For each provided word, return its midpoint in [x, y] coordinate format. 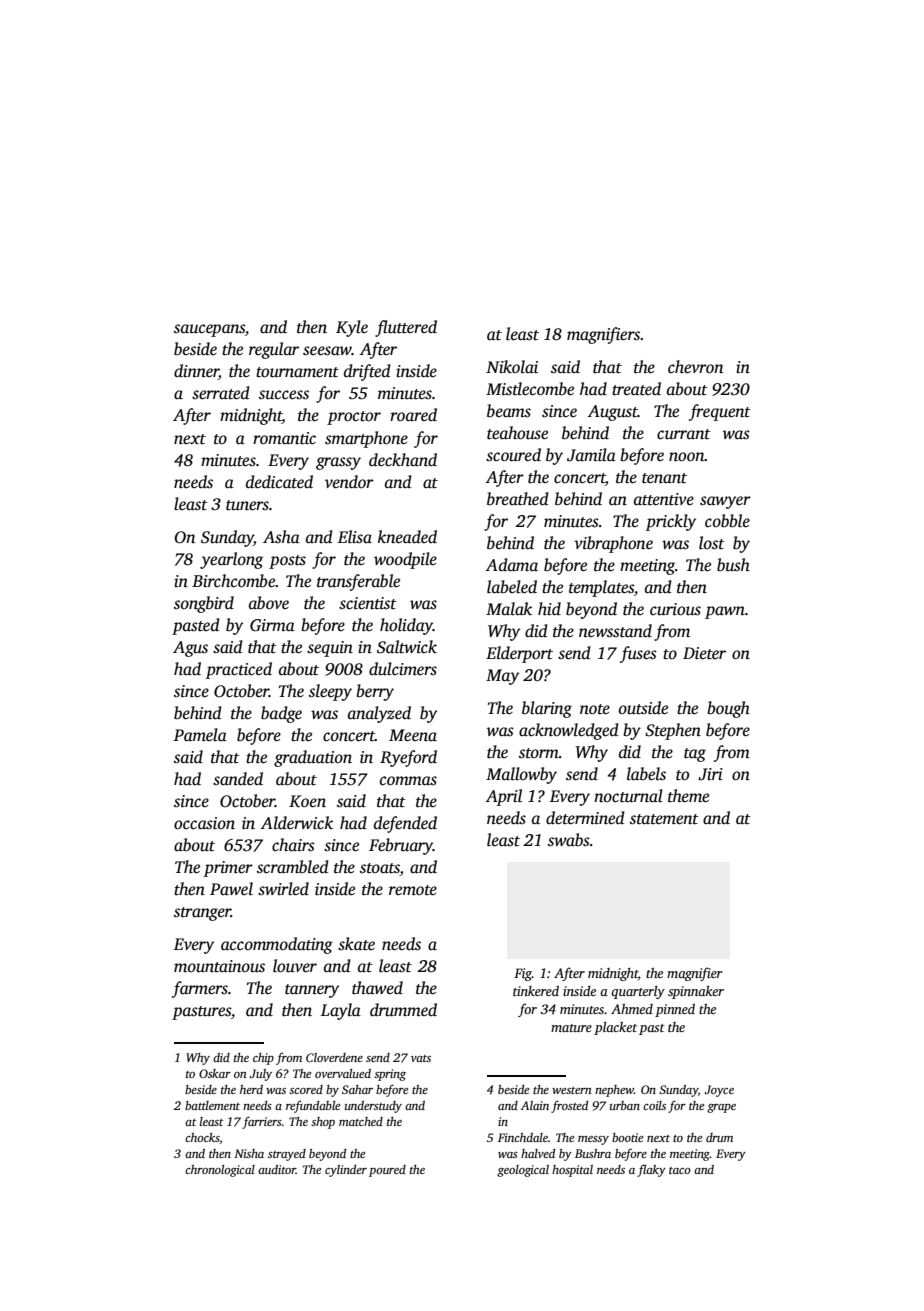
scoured [513, 455]
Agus [190, 649]
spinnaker [696, 992]
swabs [569, 840]
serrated [221, 393]
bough [728, 709]
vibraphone [613, 544]
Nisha [249, 1153]
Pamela [200, 734]
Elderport [519, 654]
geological [523, 1171]
